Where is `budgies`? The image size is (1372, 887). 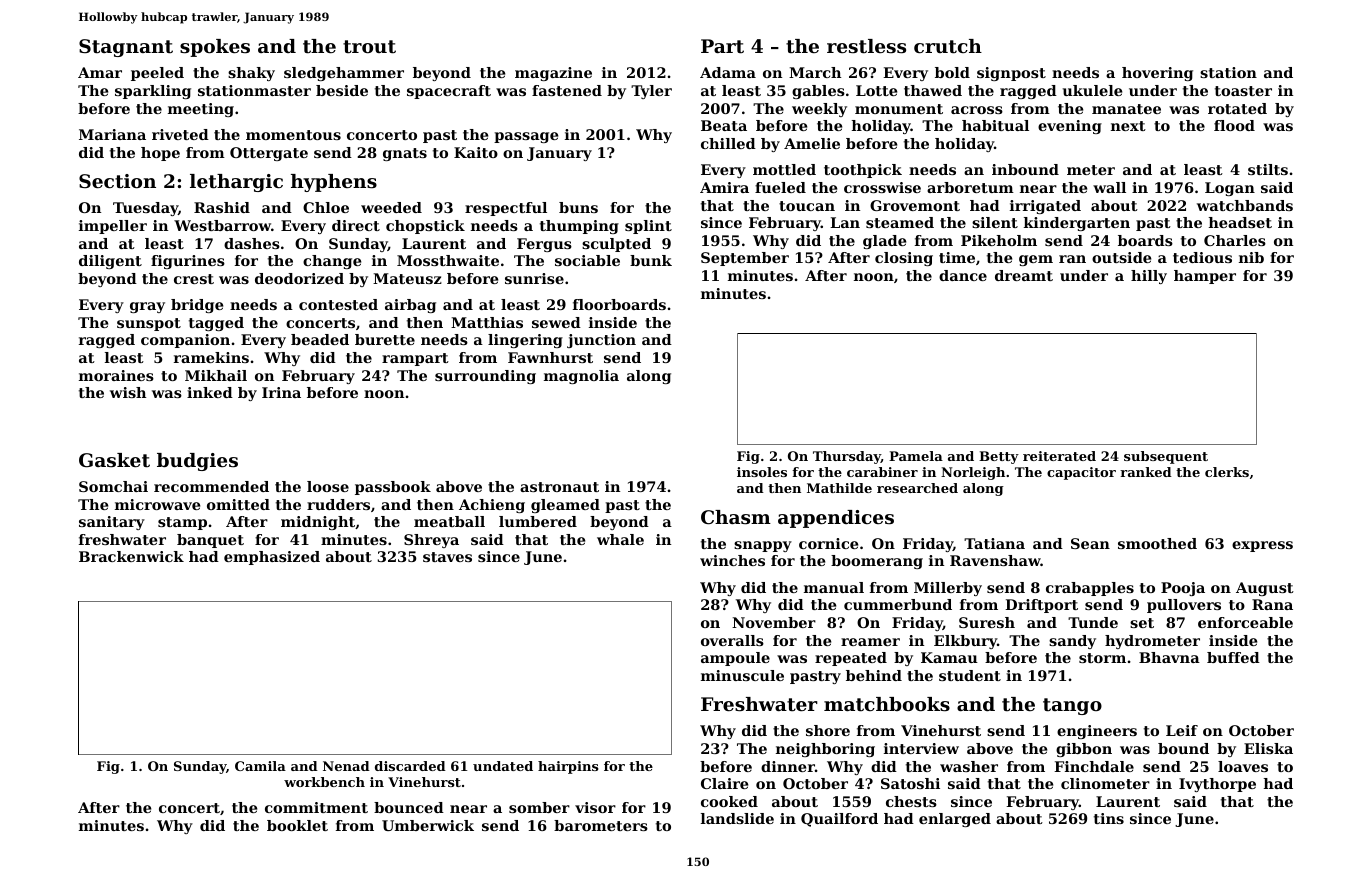 budgies is located at coordinates (197, 462).
